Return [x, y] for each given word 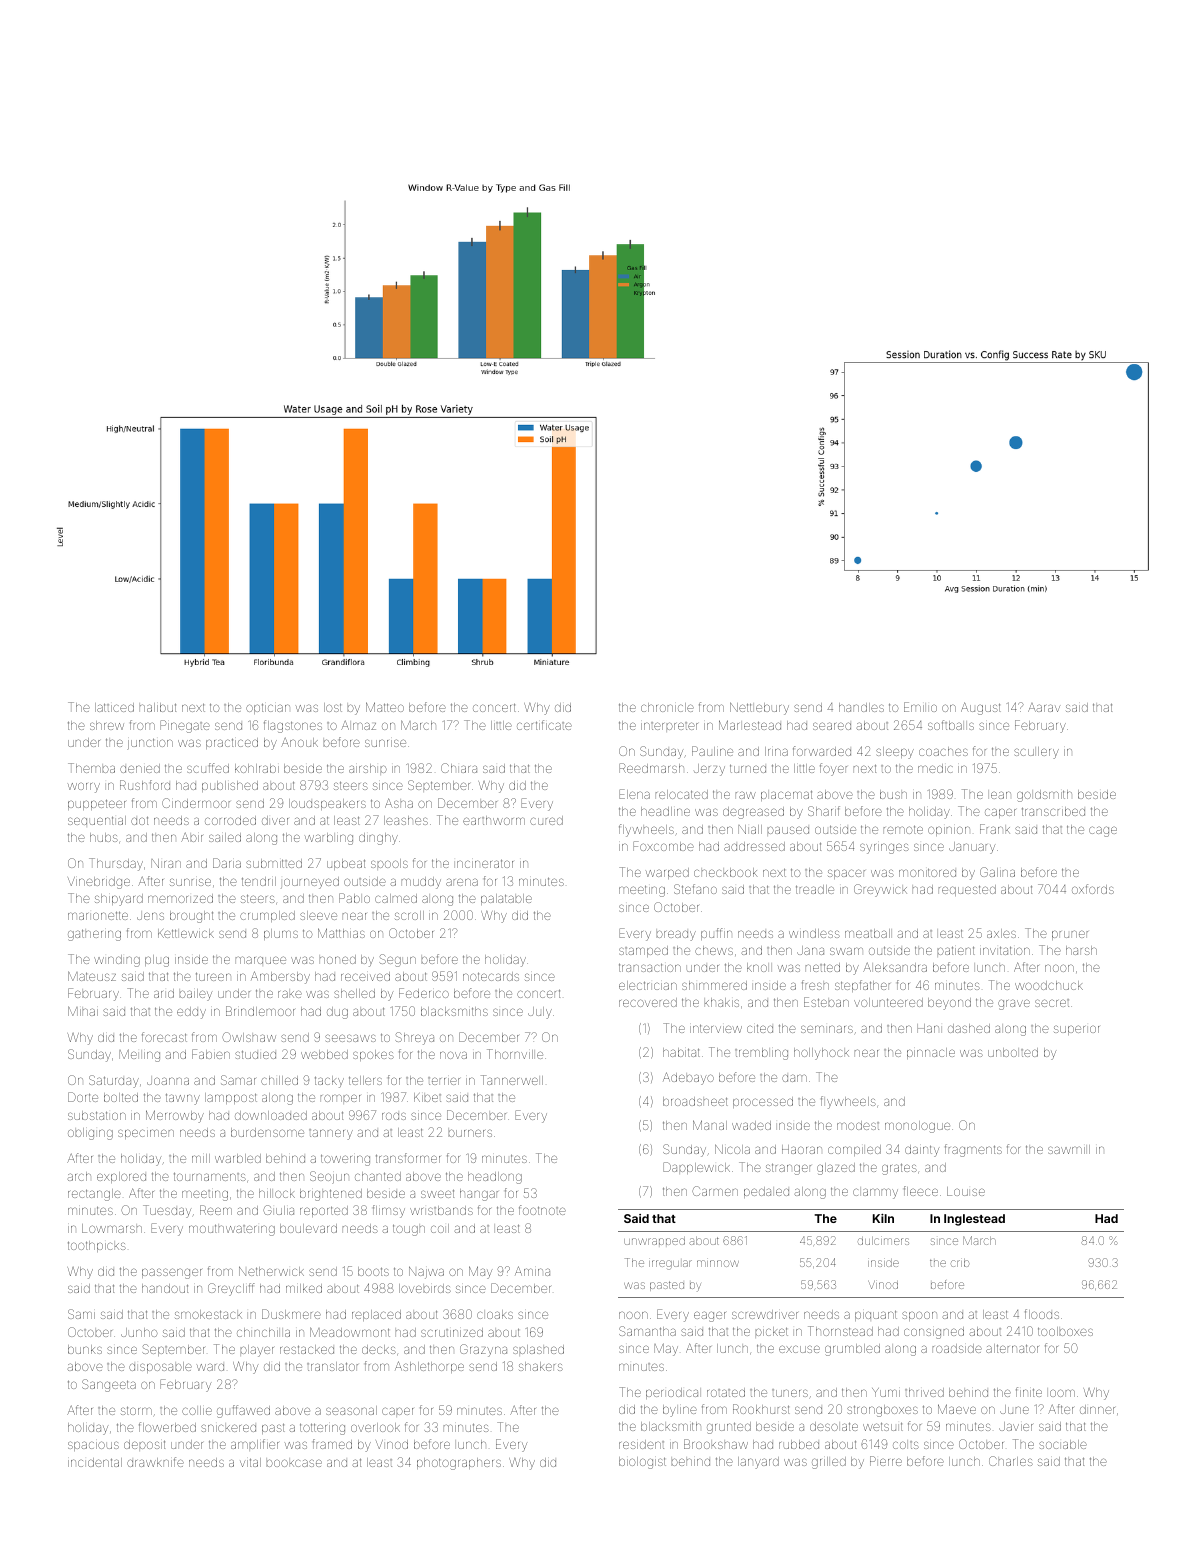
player [257, 1351]
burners [470, 1133]
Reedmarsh [651, 768]
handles [861, 707]
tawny [183, 1099]
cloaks [495, 1314]
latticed [114, 707]
